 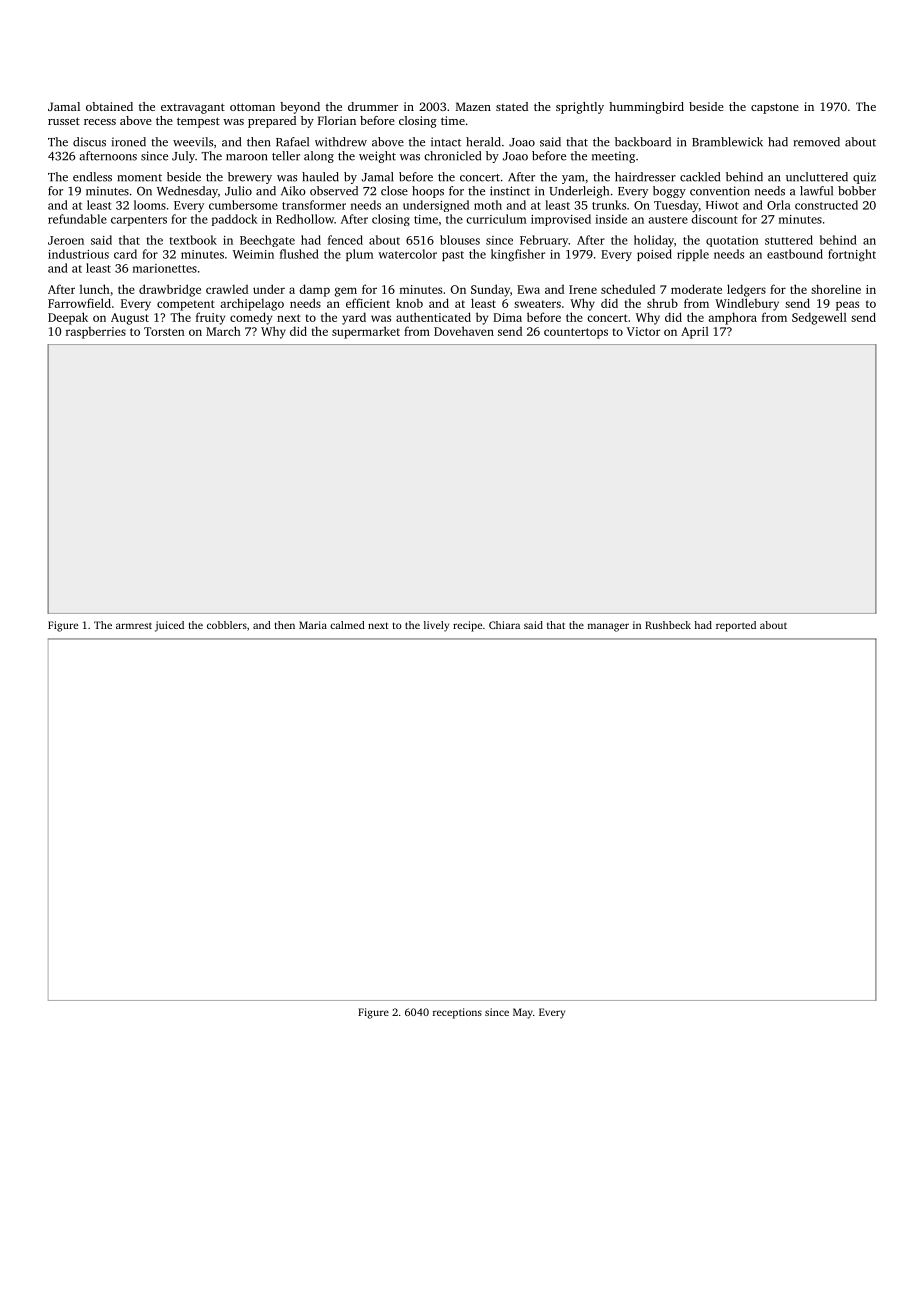 I want to click on Sedgewell, so click(x=819, y=318).
